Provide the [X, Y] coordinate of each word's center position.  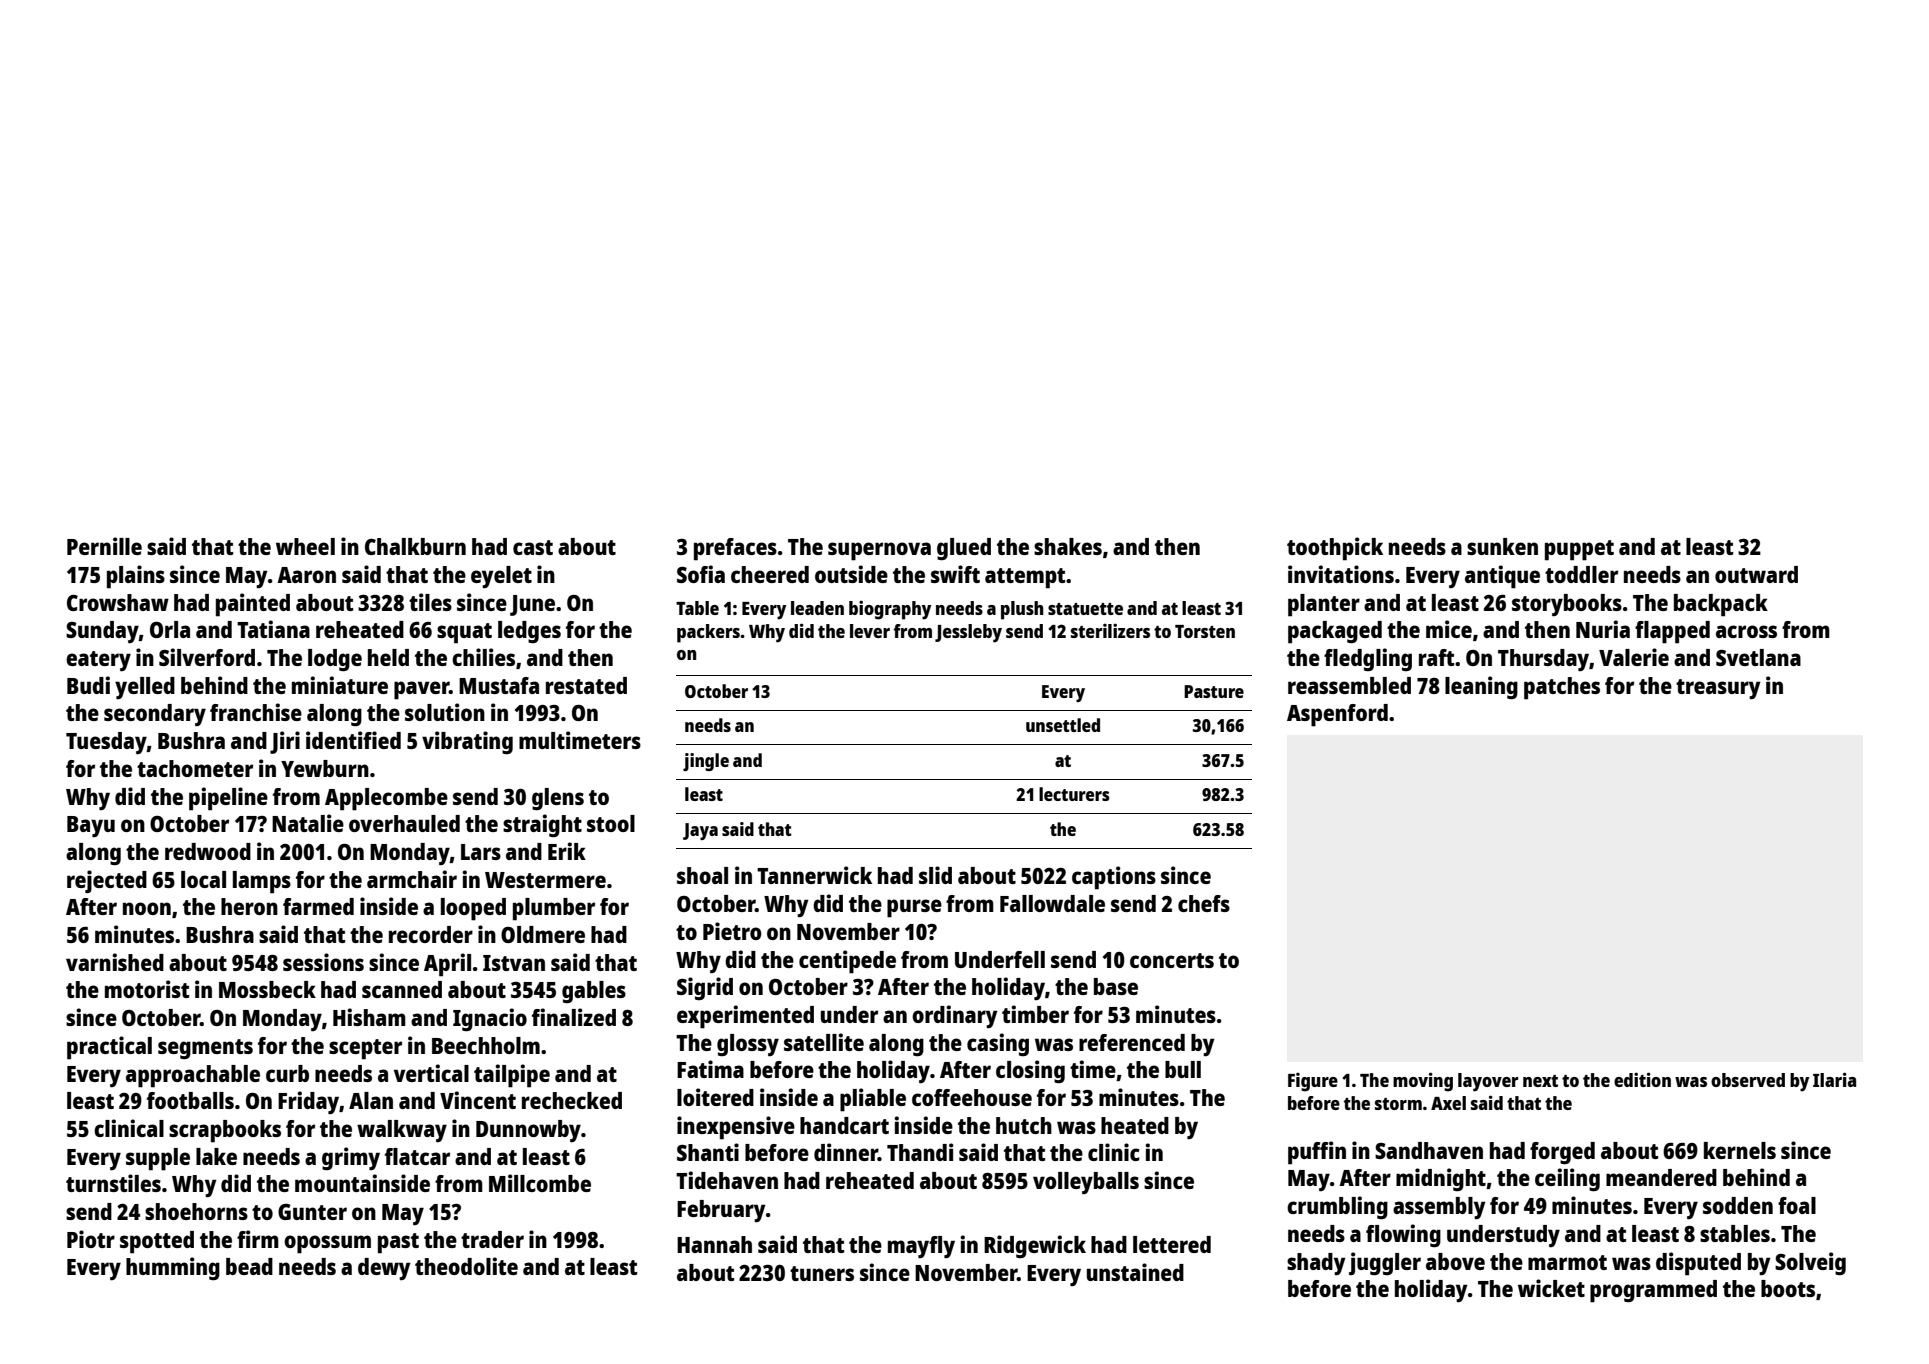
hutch [1024, 1125]
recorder [431, 934]
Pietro [732, 931]
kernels [1740, 1150]
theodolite [466, 1266]
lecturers [1074, 794]
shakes [1068, 546]
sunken [1502, 546]
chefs [1204, 903]
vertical [431, 1073]
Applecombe [386, 799]
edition [1642, 1079]
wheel [305, 546]
